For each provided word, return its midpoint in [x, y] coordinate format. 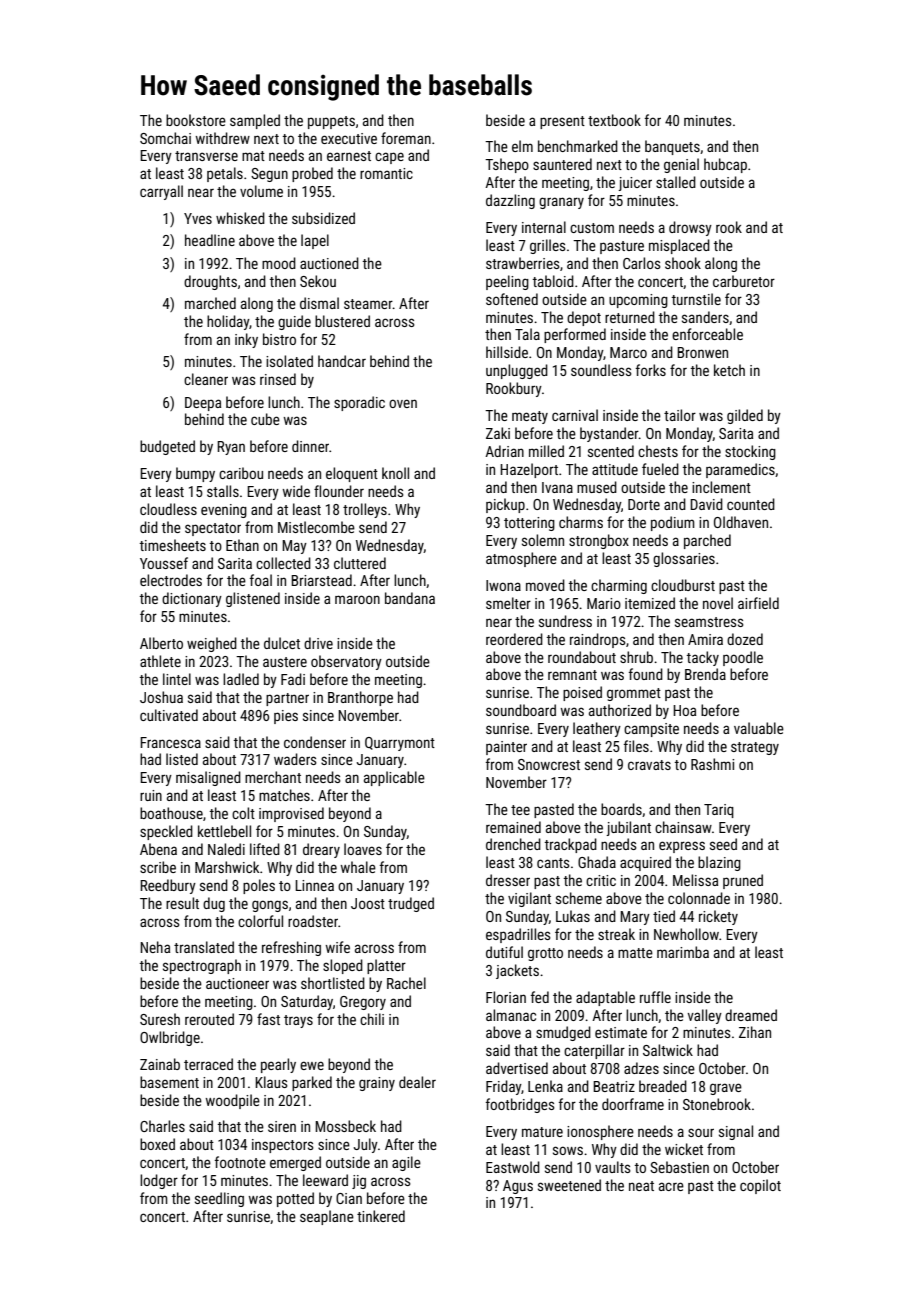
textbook [614, 120]
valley [705, 1016]
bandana [410, 598]
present [562, 122]
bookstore [196, 120]
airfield [758, 603]
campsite [651, 730]
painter [506, 748]
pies [286, 717]
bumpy [195, 474]
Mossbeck [345, 1126]
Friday [503, 1087]
